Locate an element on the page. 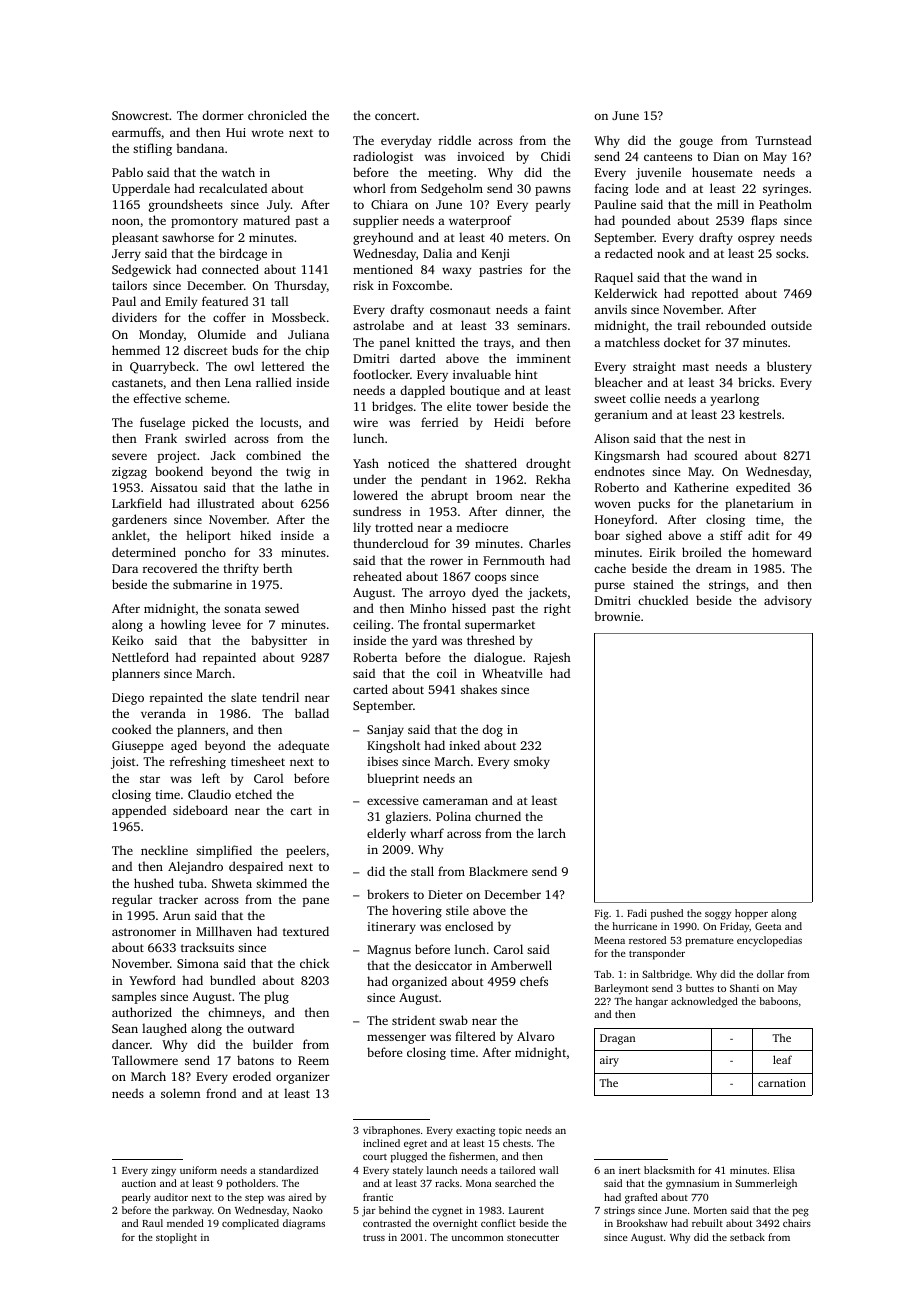  etched is located at coordinates (253, 794).
